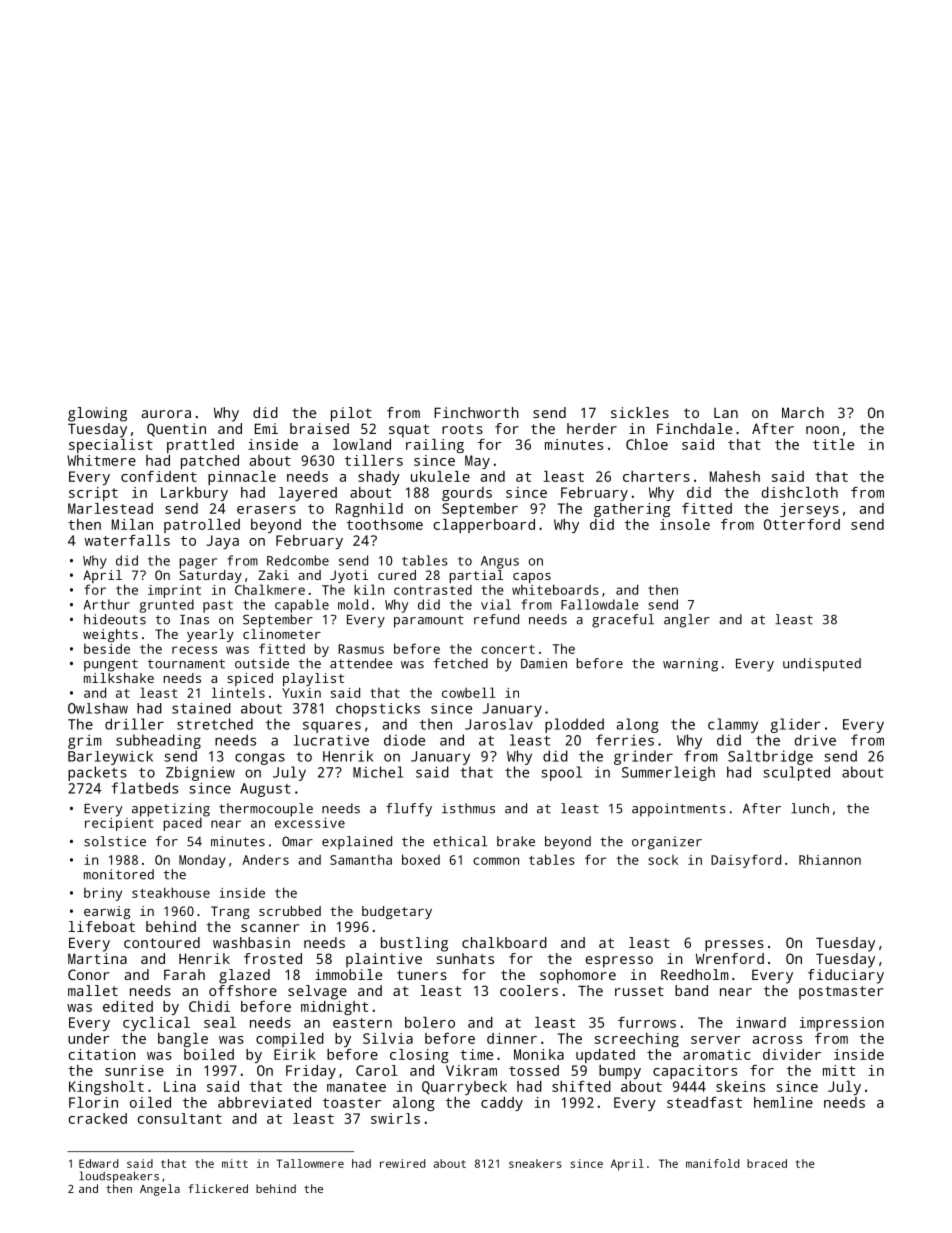  What do you see at coordinates (761, 1022) in the screenshot?
I see `inward` at bounding box center [761, 1022].
